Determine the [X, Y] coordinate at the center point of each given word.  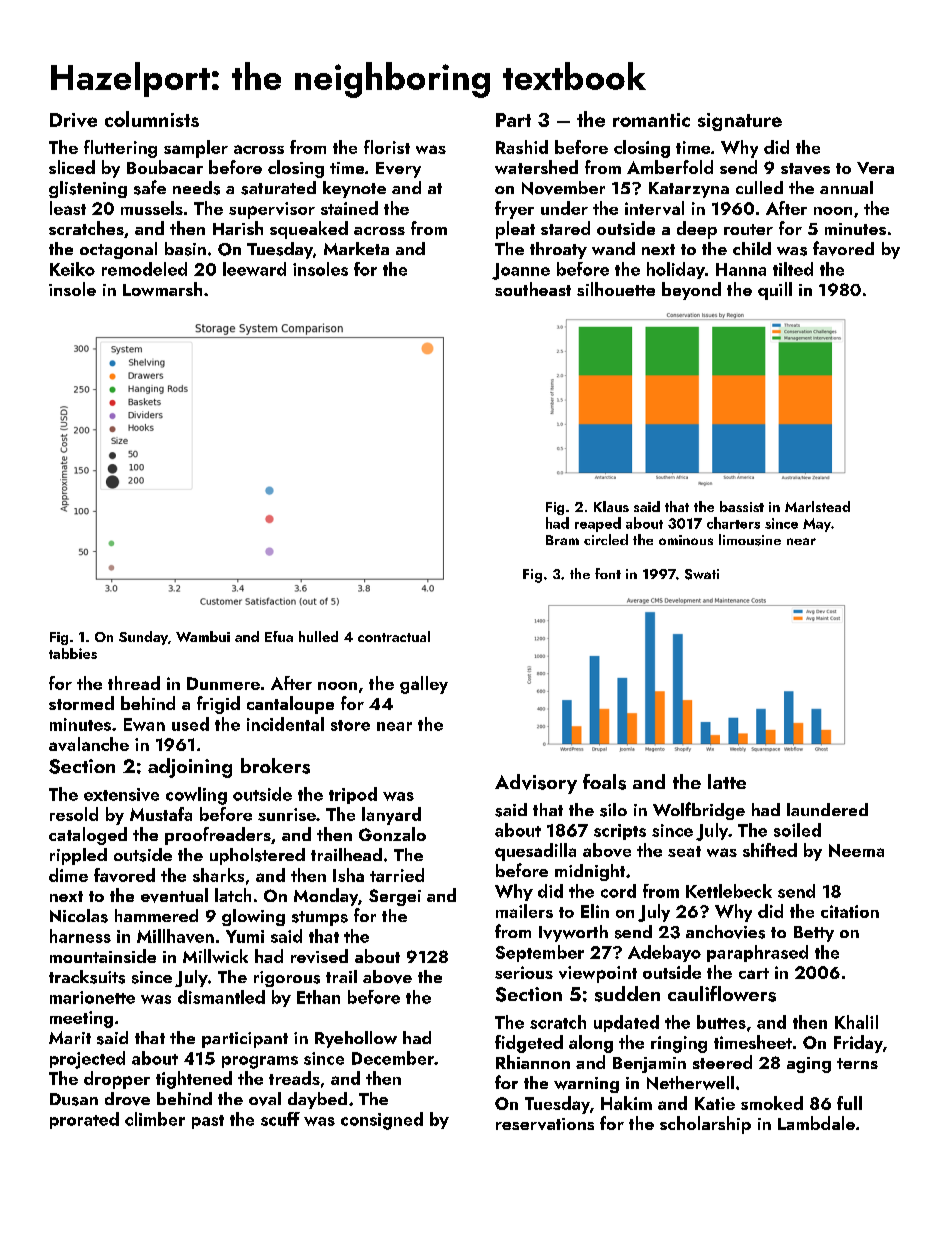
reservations [545, 1124]
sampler [196, 149]
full [849, 1103]
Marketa [356, 248]
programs [260, 1062]
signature [740, 122]
